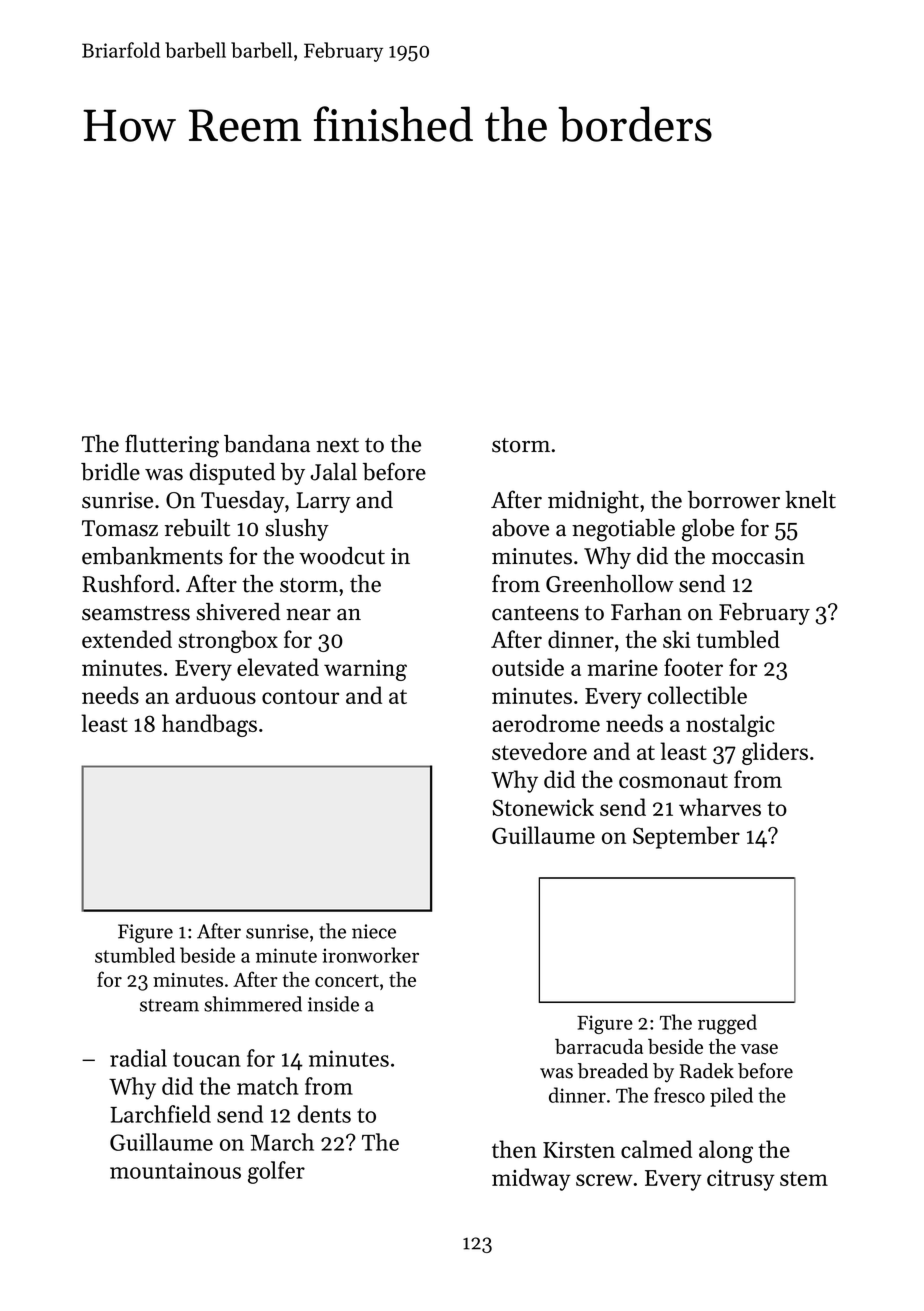  Describe the element at coordinates (727, 1024) in the image. I see `rugged` at that location.
